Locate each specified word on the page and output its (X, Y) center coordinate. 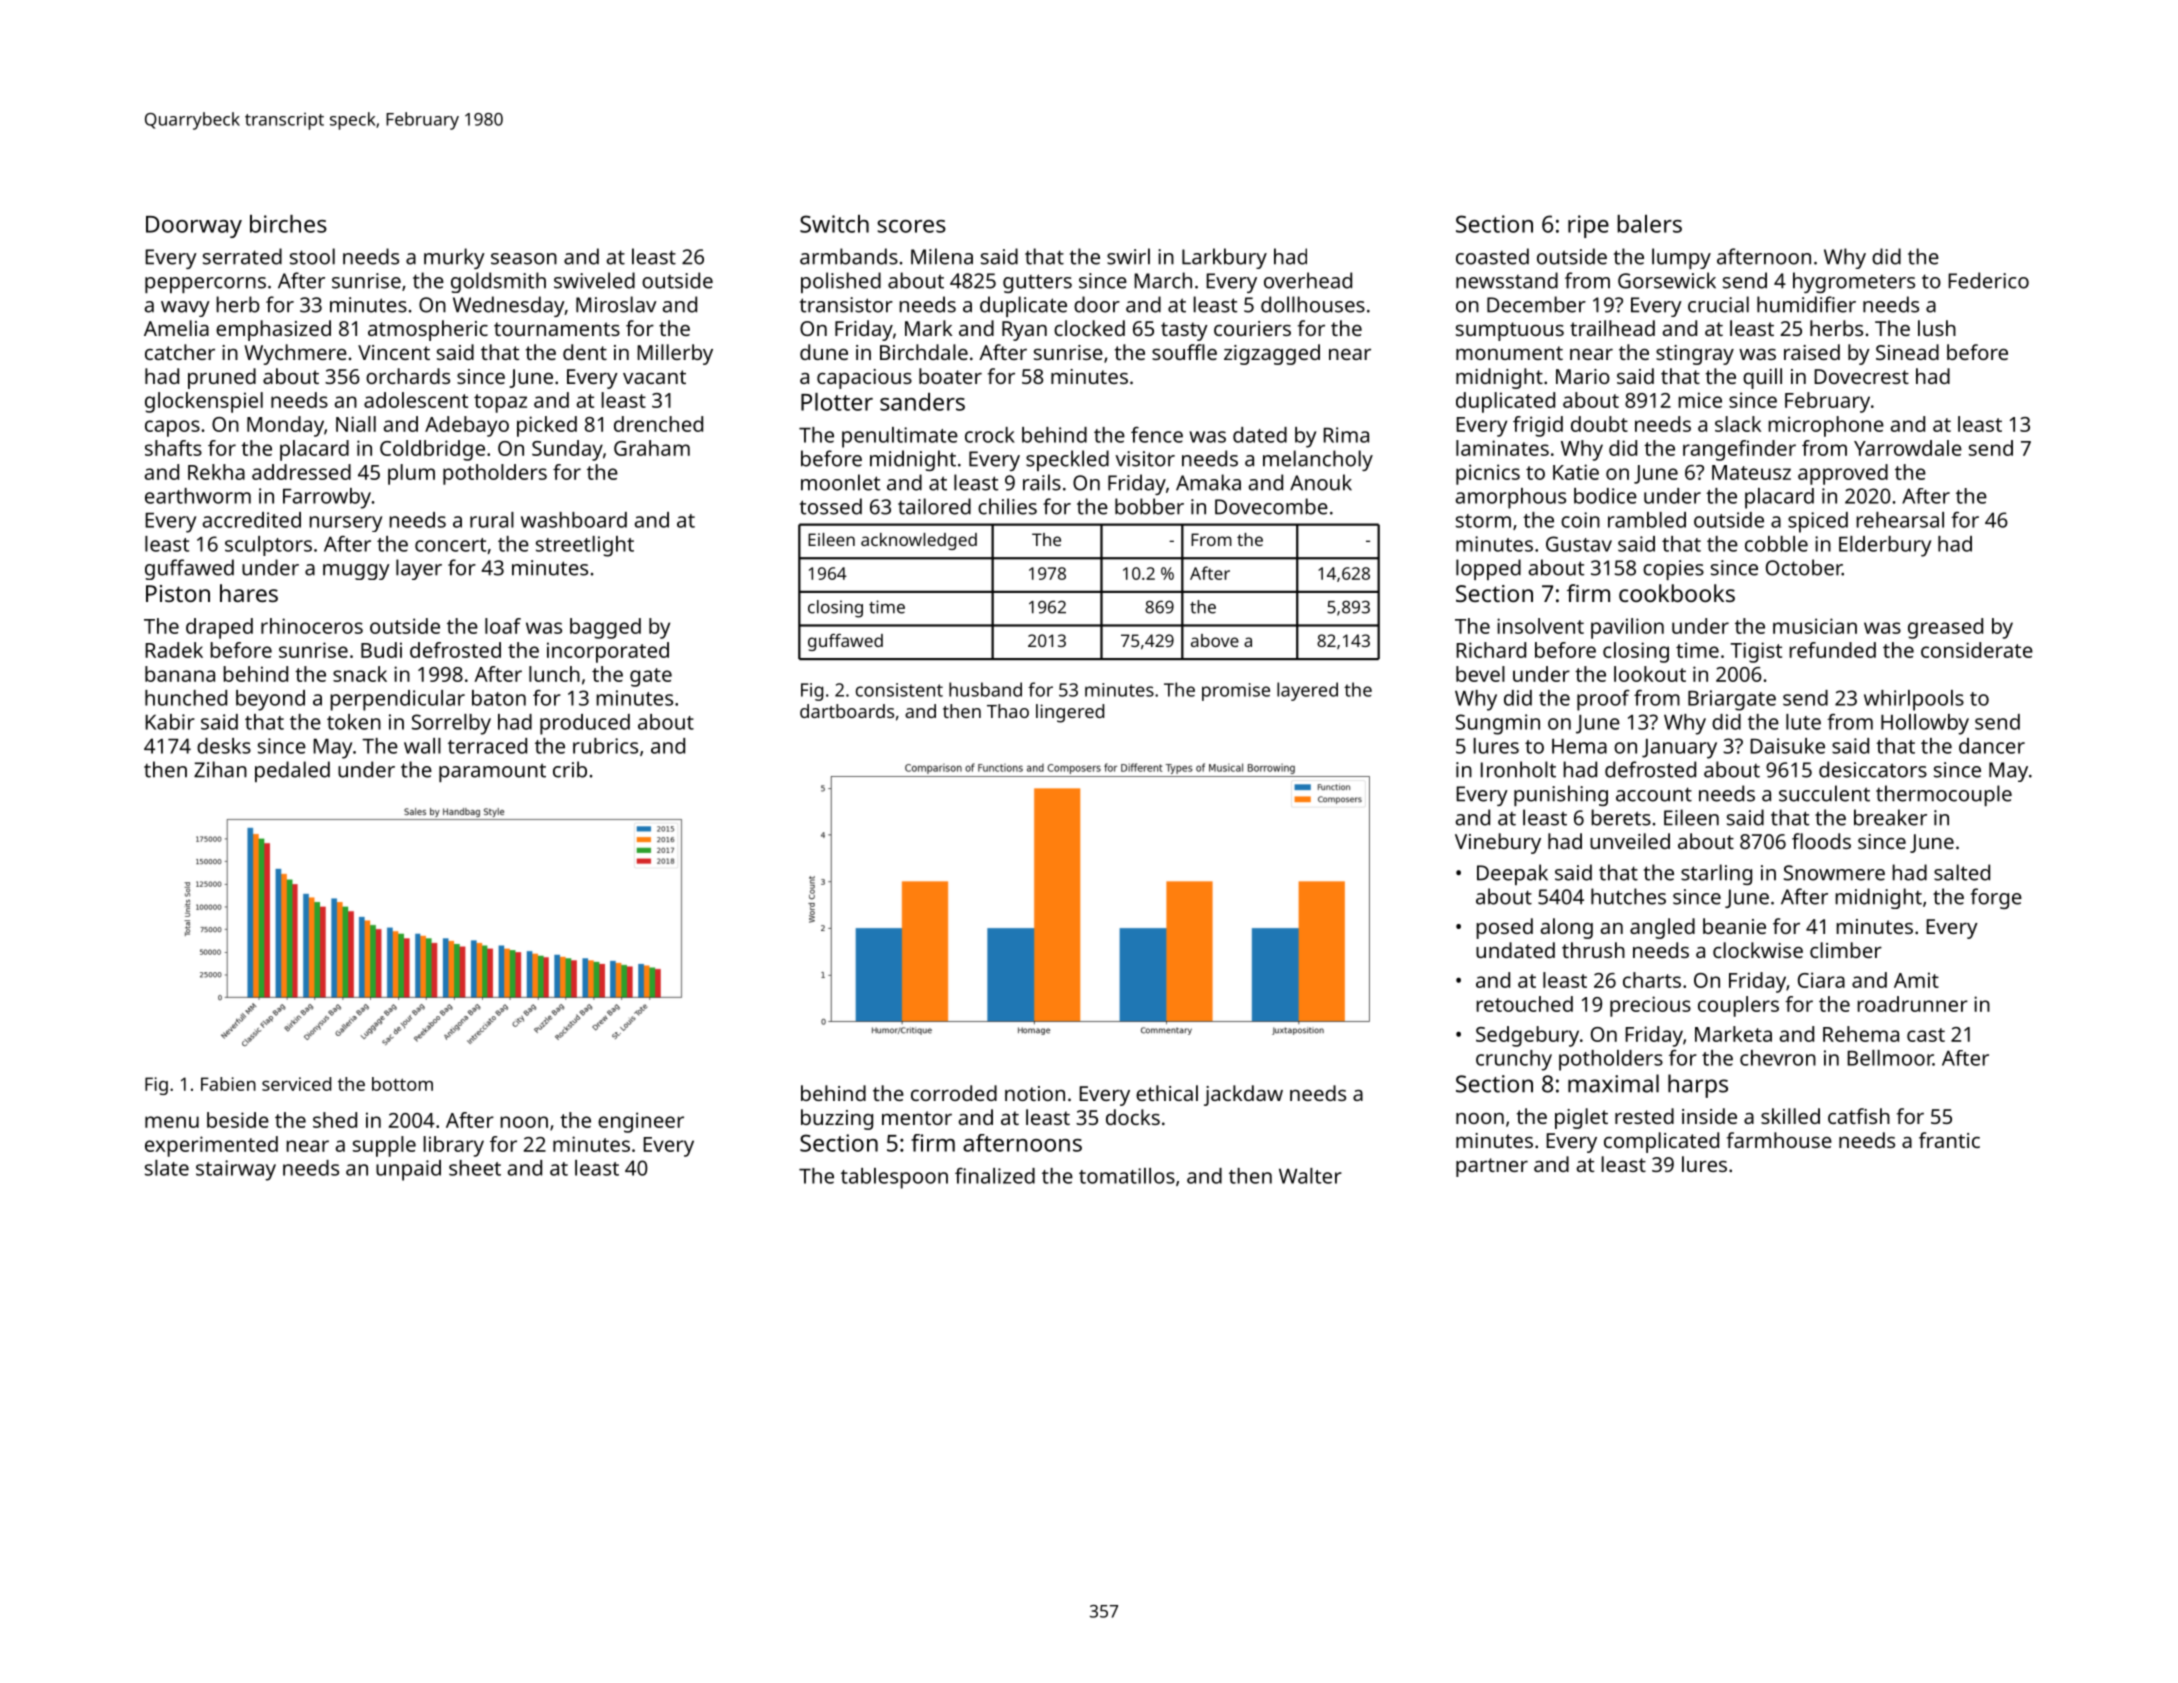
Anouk (1321, 482)
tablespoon (894, 1178)
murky (454, 258)
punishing (1561, 795)
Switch (834, 224)
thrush (1593, 950)
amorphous (1510, 498)
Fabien (228, 1084)
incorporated (608, 652)
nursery (345, 524)
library (453, 1146)
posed (1504, 928)
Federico (1988, 280)
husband (985, 689)
